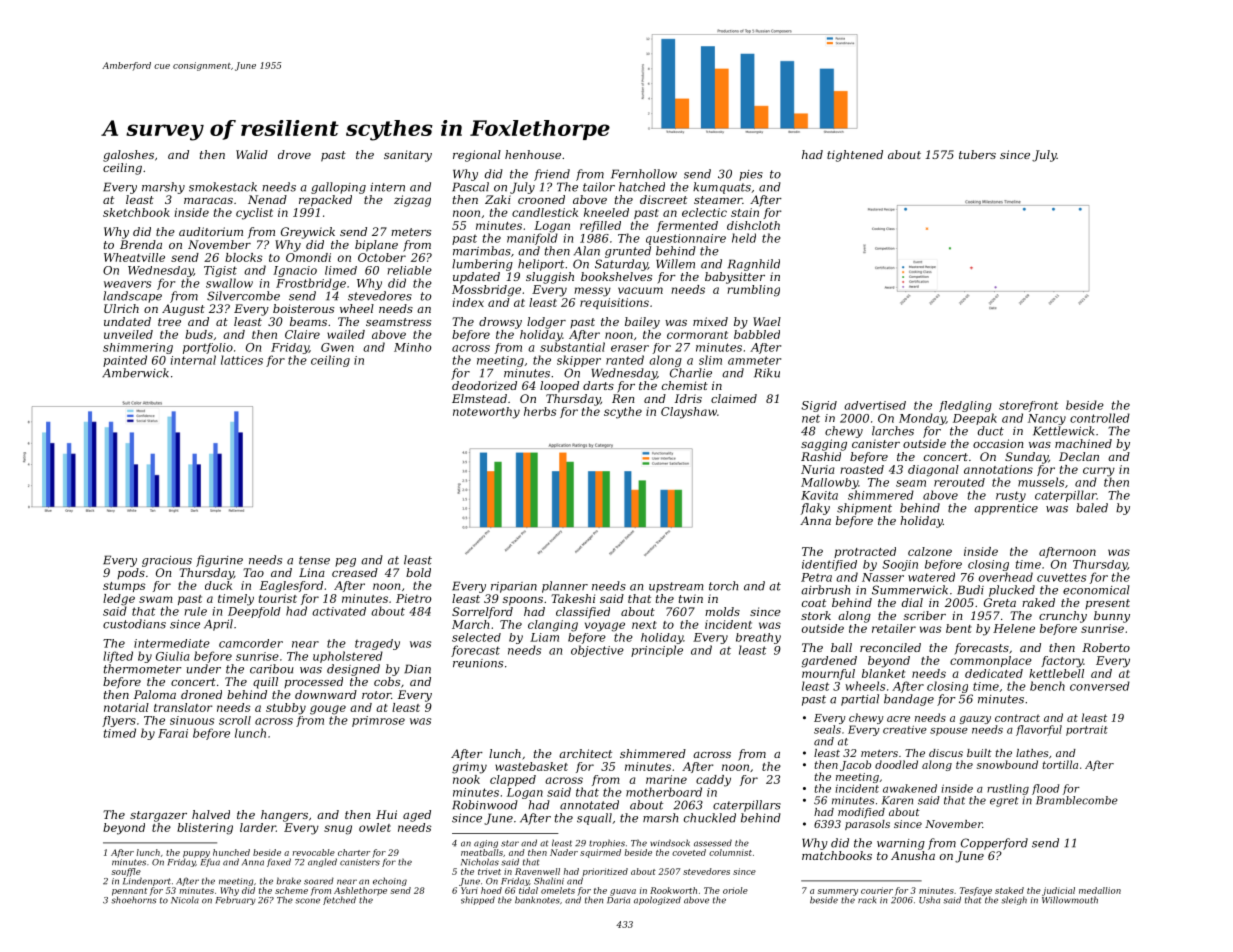 The width and height of the screenshot is (1233, 952). What do you see at coordinates (546, 323) in the screenshot?
I see `lodger` at bounding box center [546, 323].
